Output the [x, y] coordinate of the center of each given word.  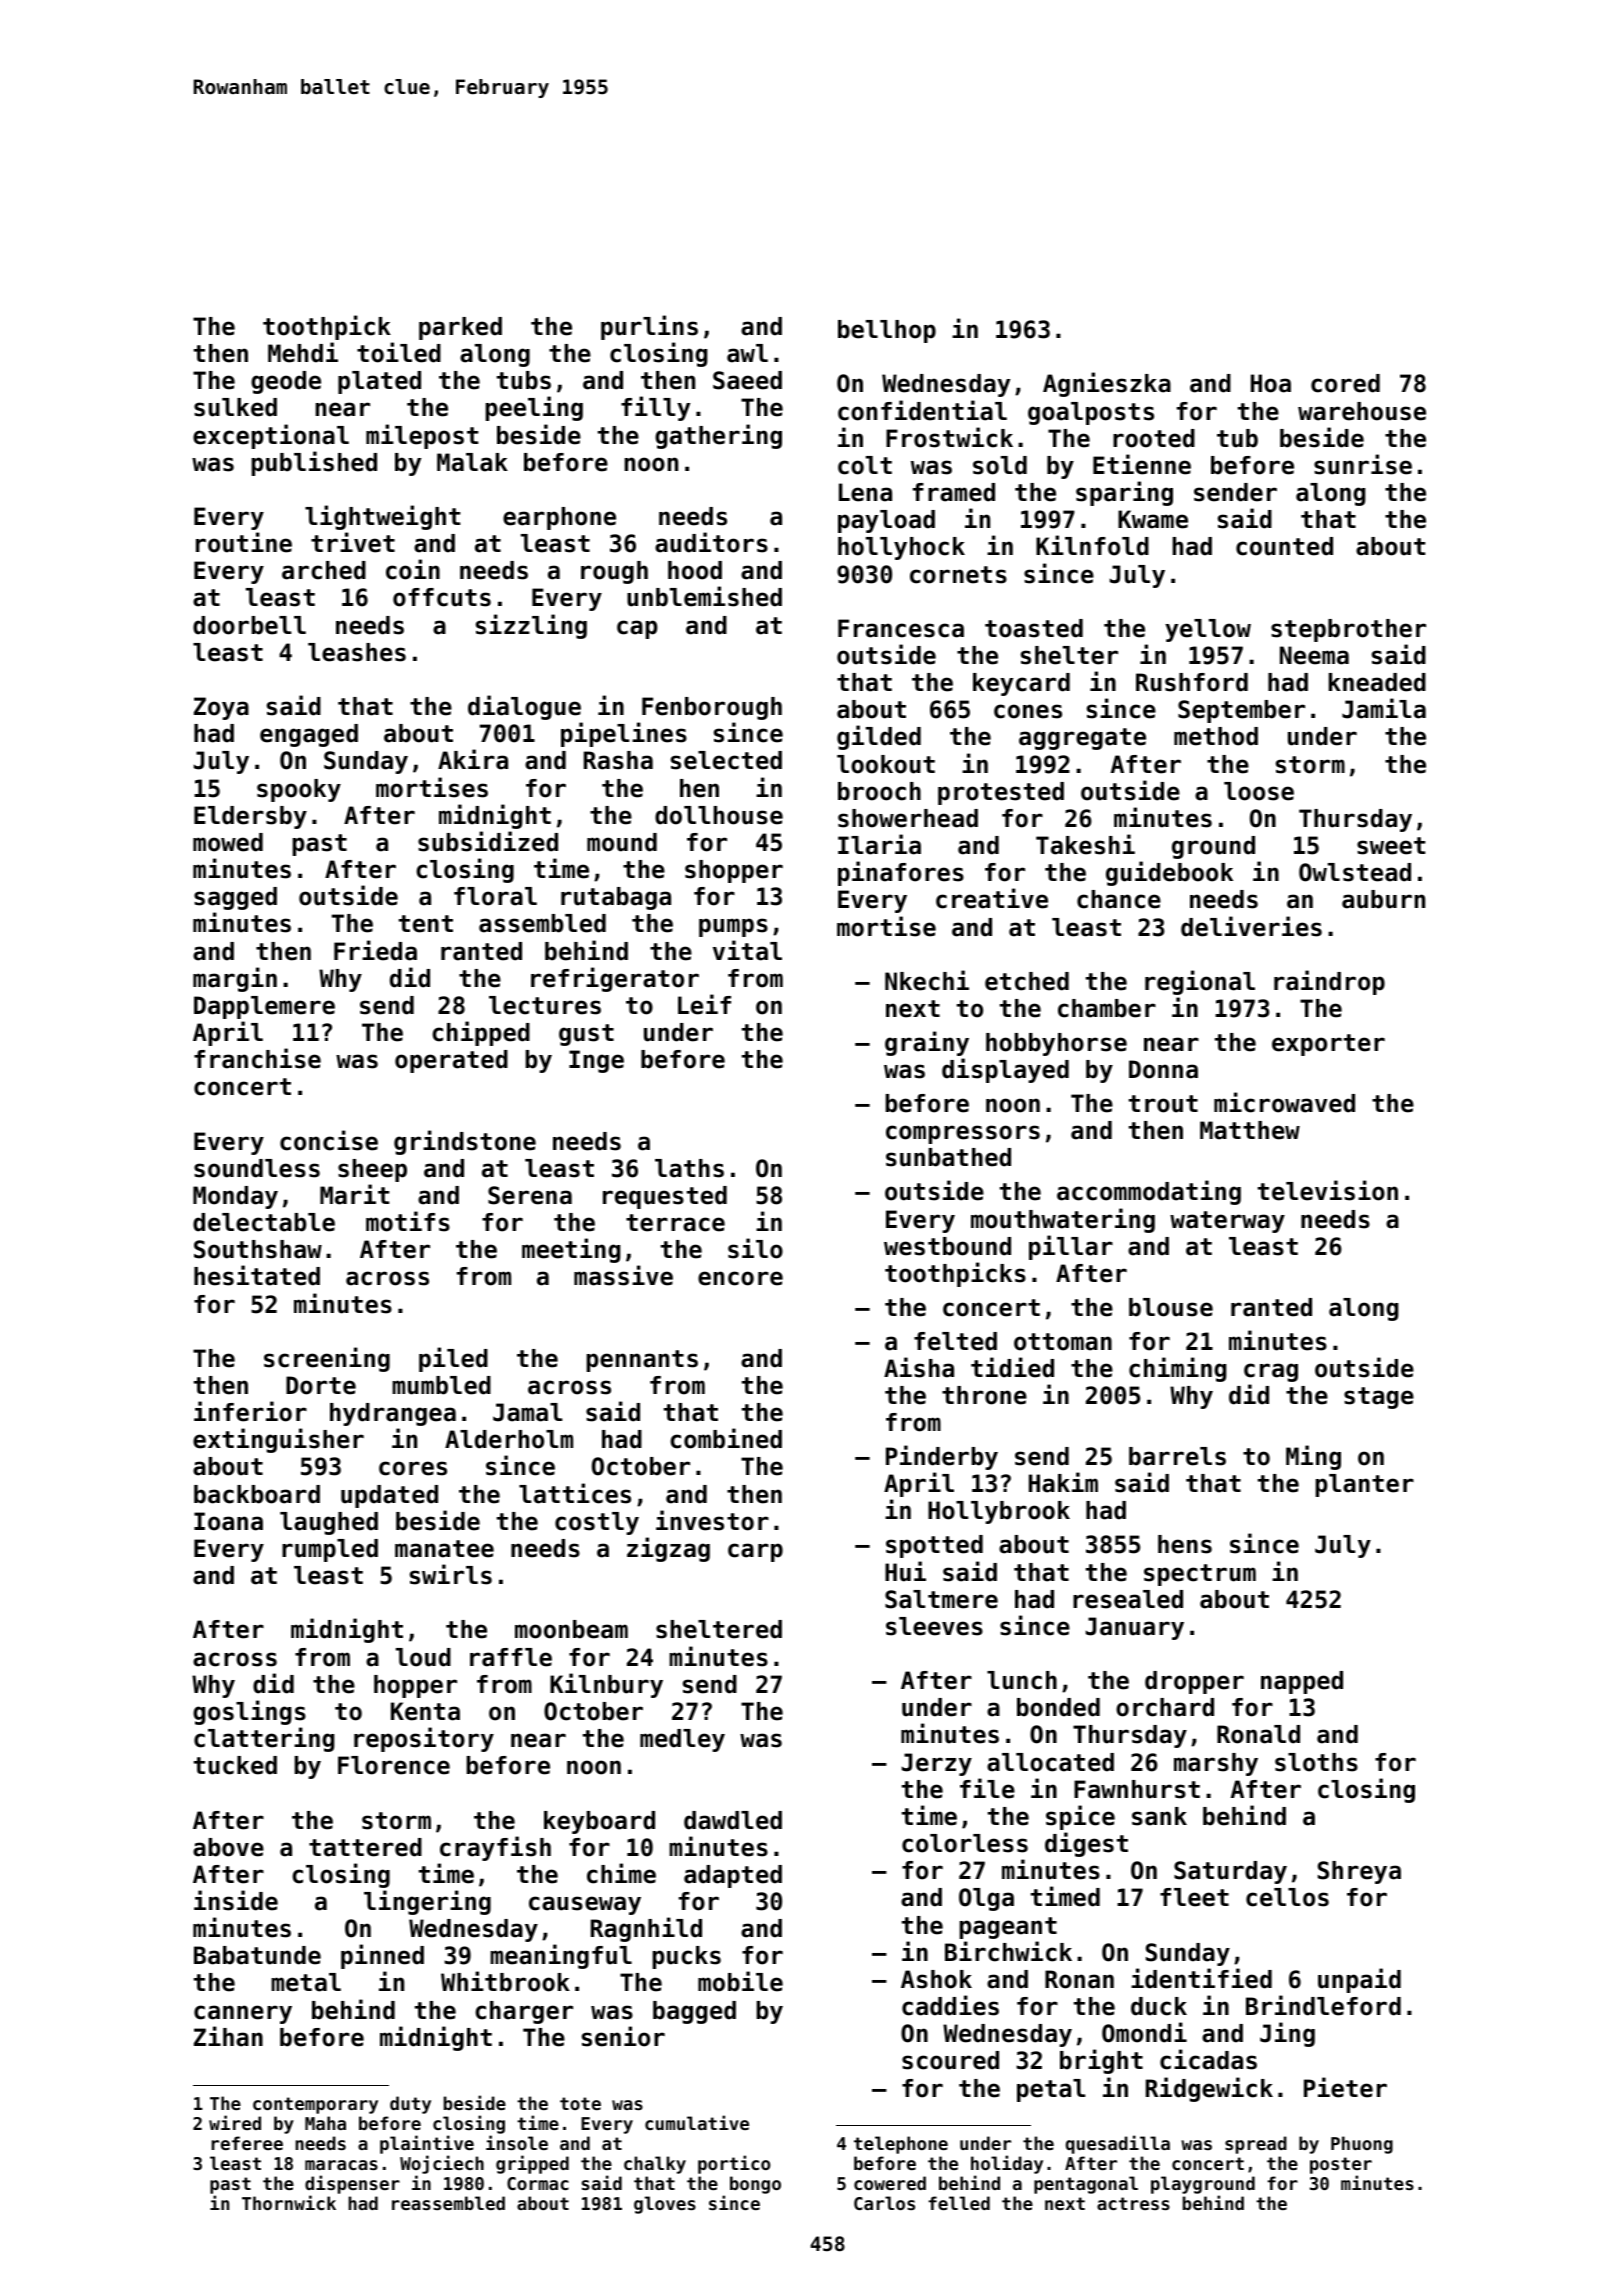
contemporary [315, 2105]
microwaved [1284, 1102]
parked [460, 328]
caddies [950, 2005]
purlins [649, 327]
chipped [481, 1033]
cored [1345, 383]
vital [747, 950]
